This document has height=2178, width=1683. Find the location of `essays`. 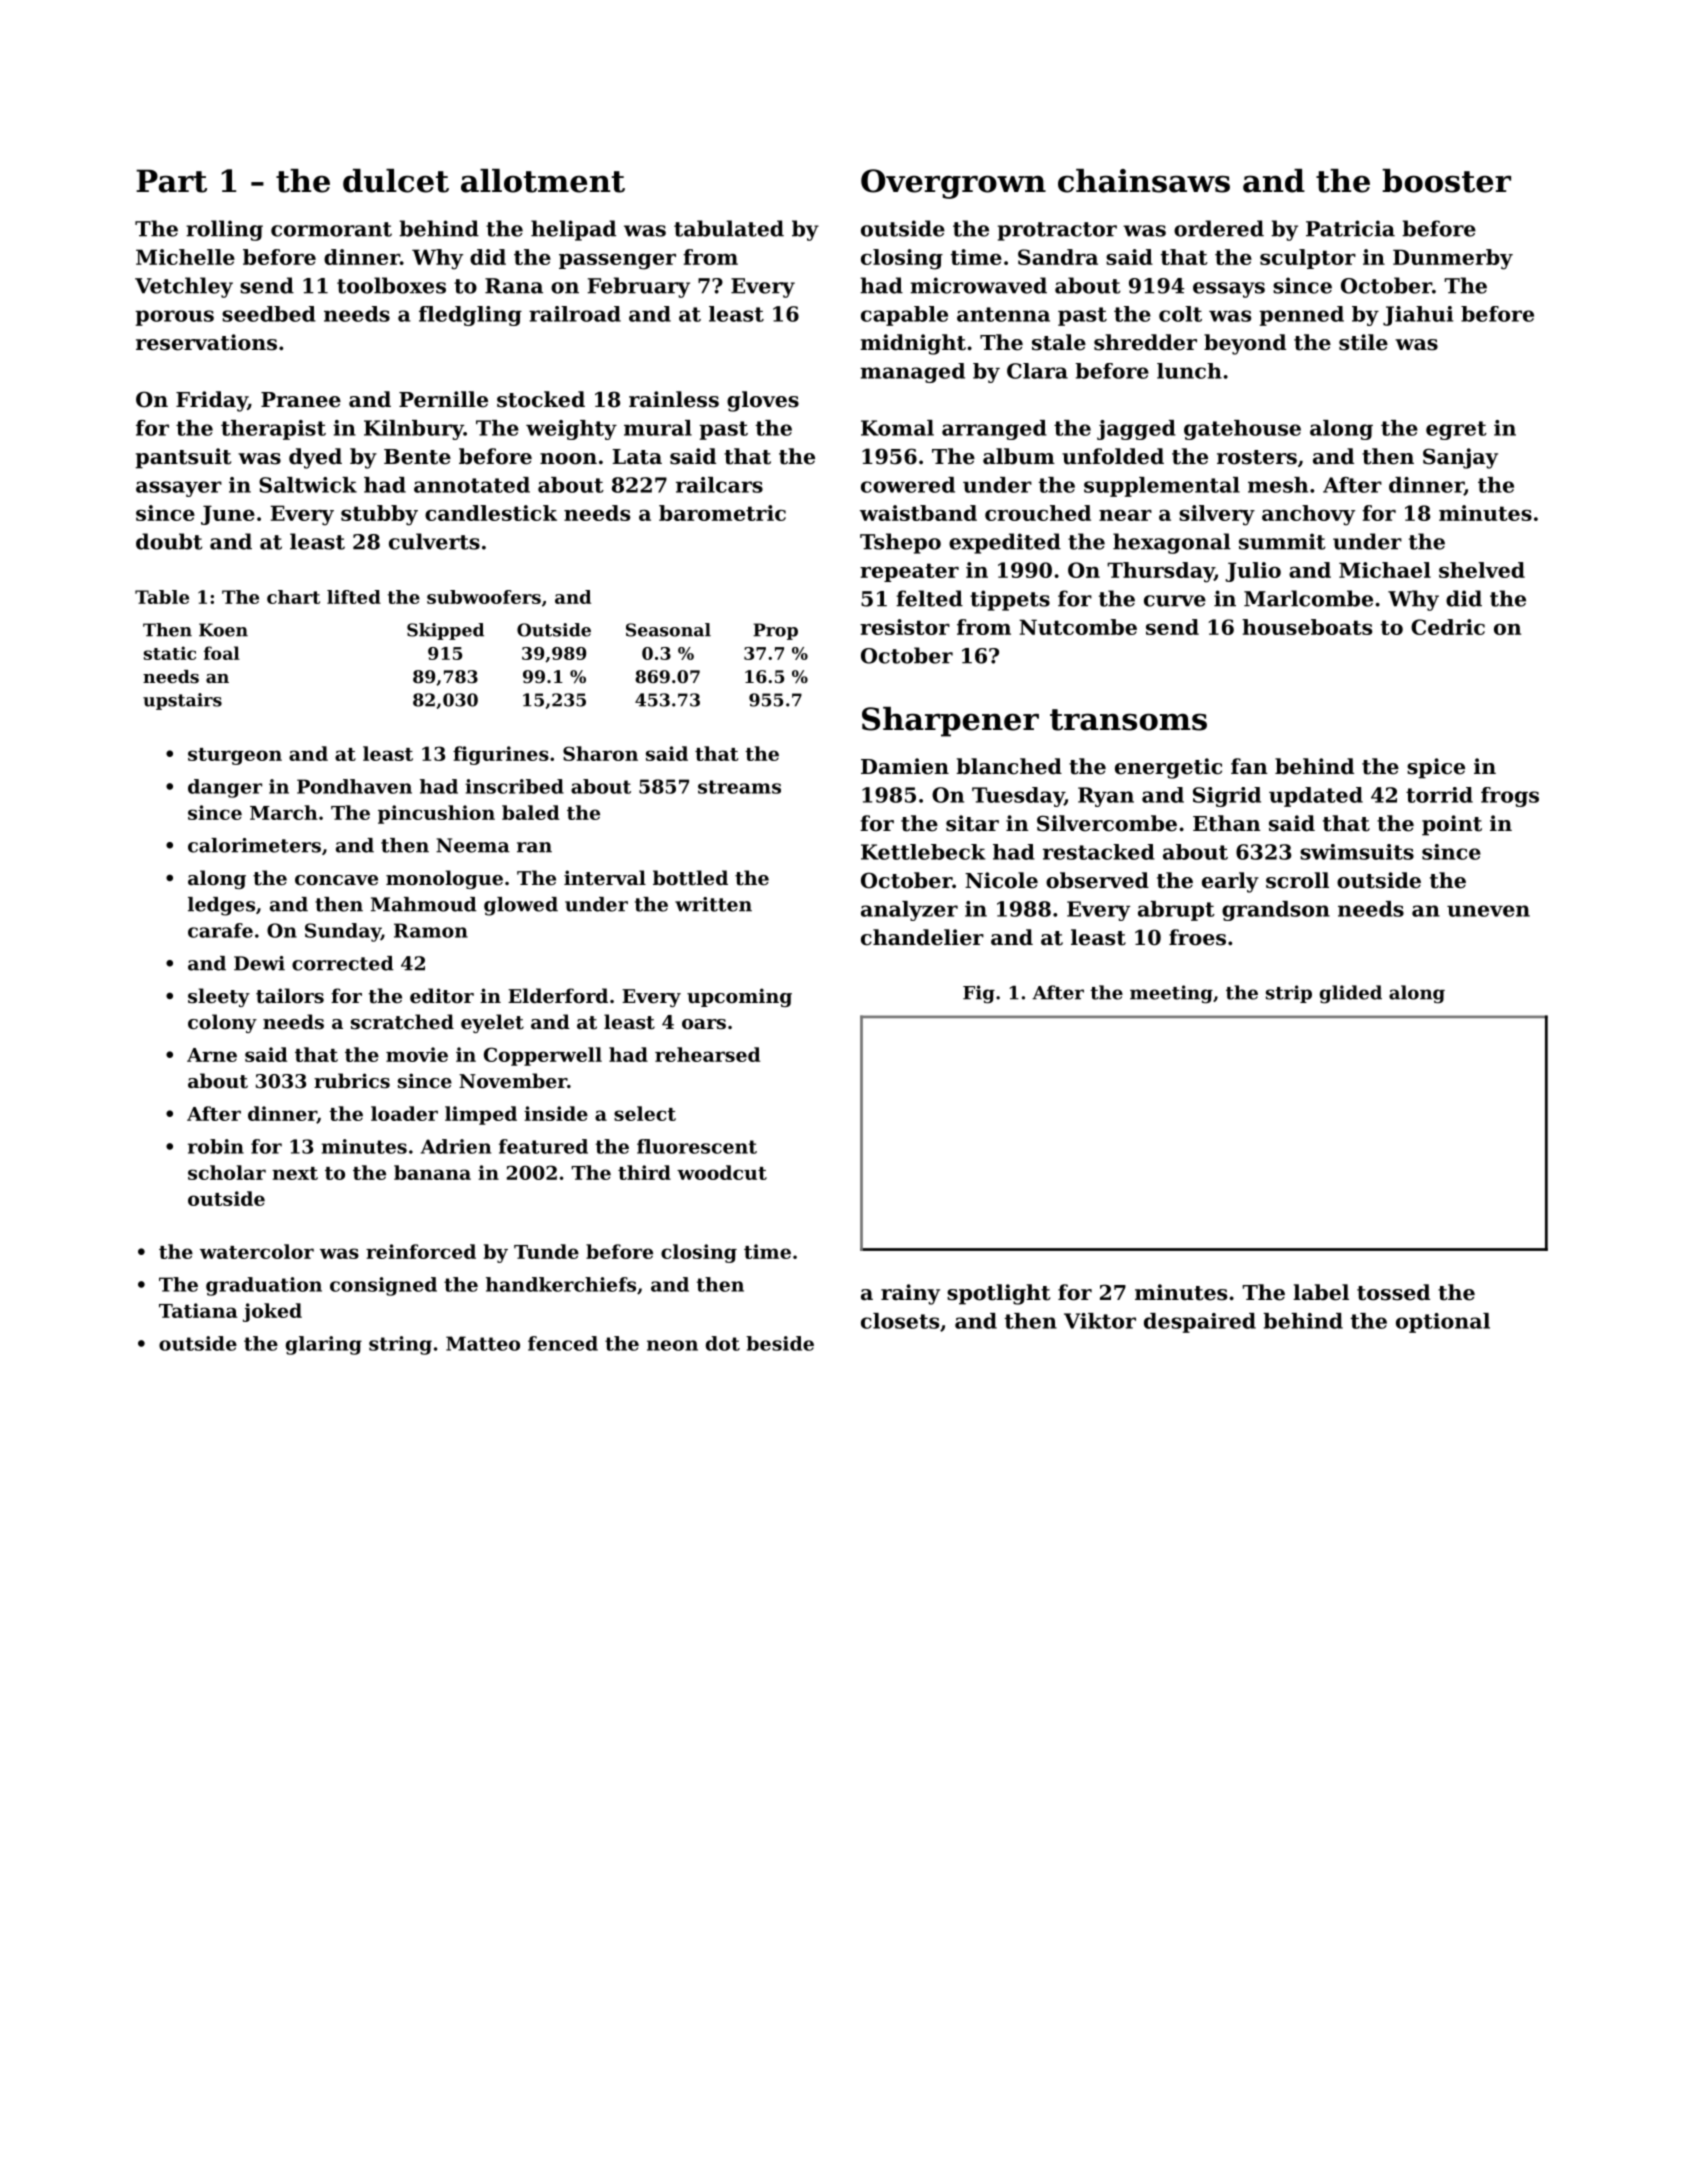

essays is located at coordinates (1229, 290).
